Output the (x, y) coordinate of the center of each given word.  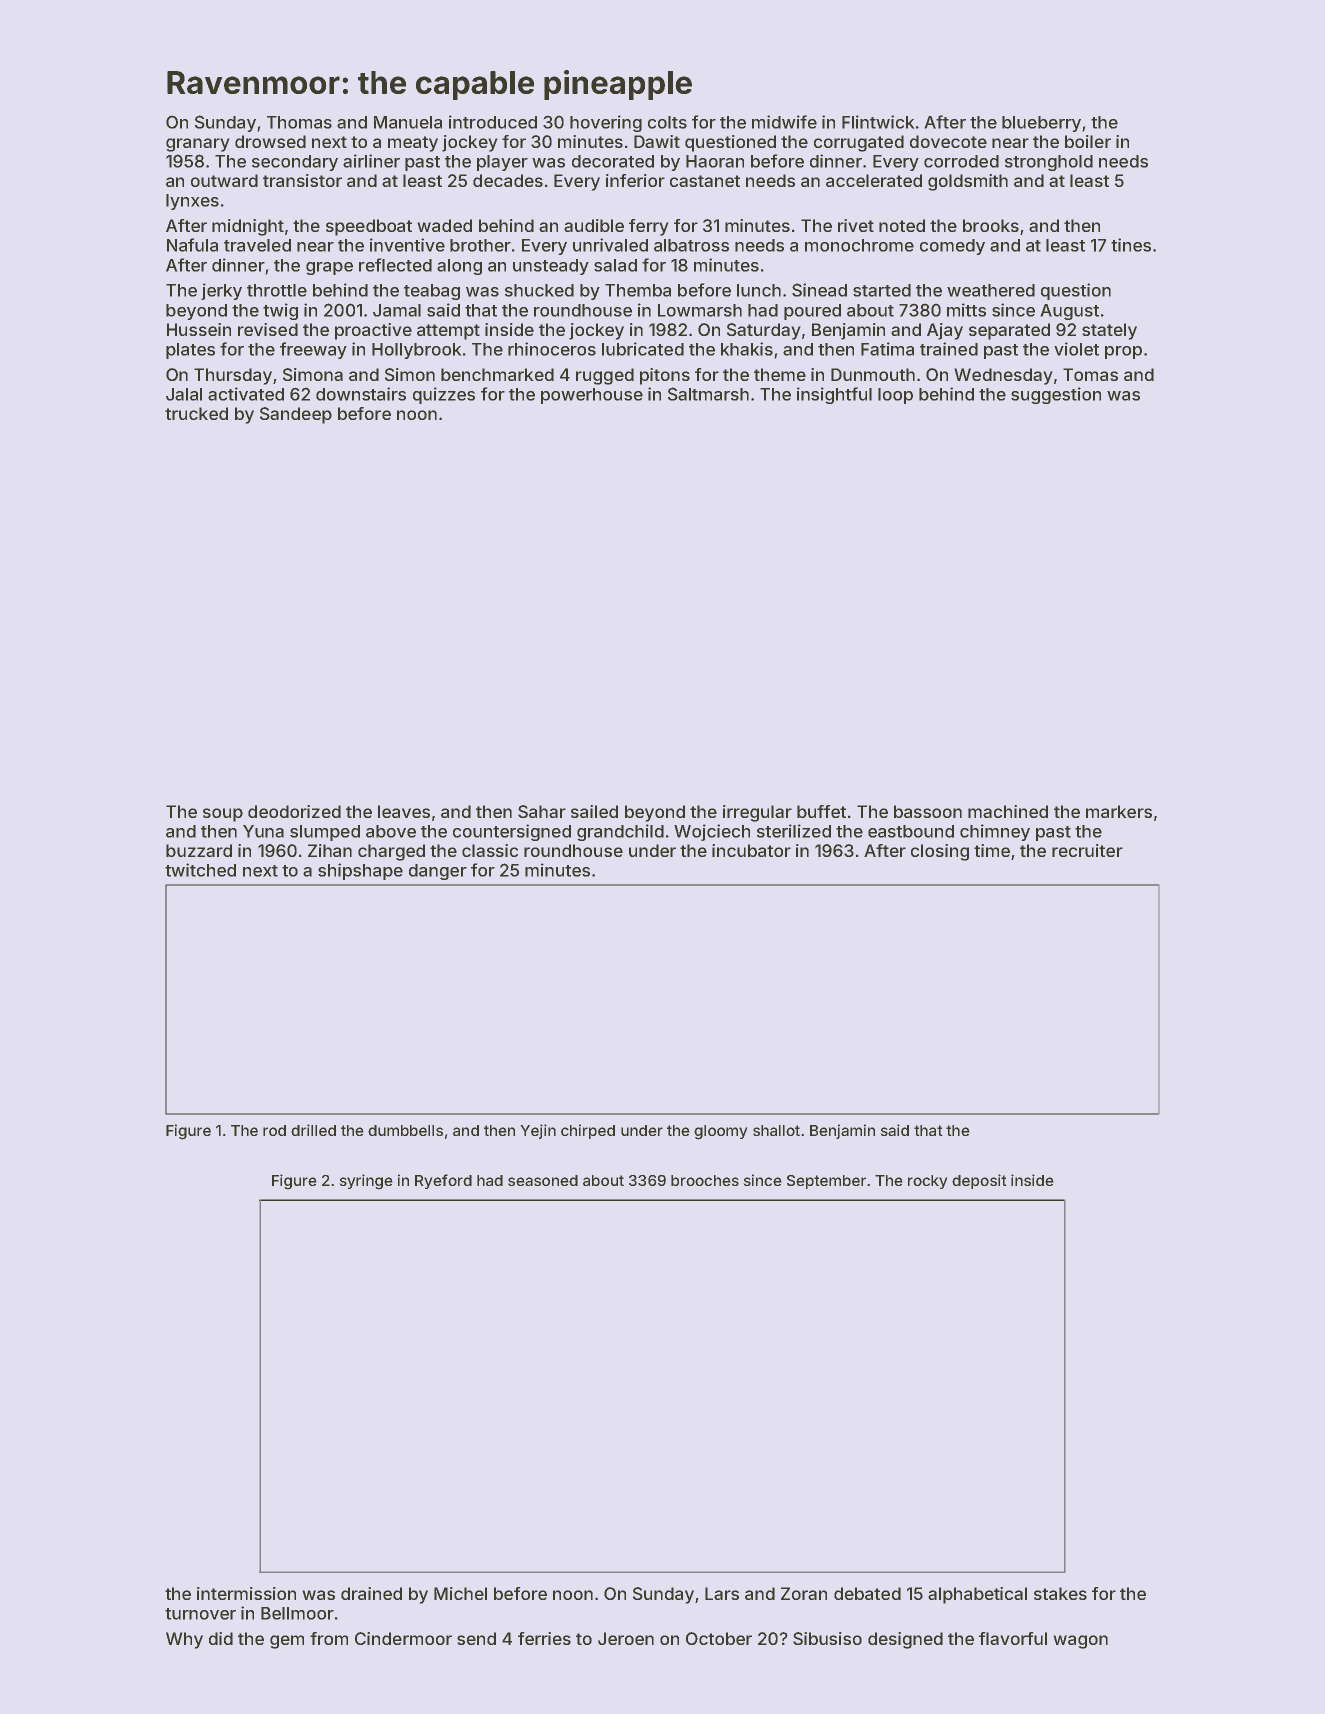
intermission (246, 1593)
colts (667, 122)
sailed (594, 811)
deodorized (294, 811)
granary (198, 145)
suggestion (1056, 395)
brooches (705, 1180)
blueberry (1041, 124)
